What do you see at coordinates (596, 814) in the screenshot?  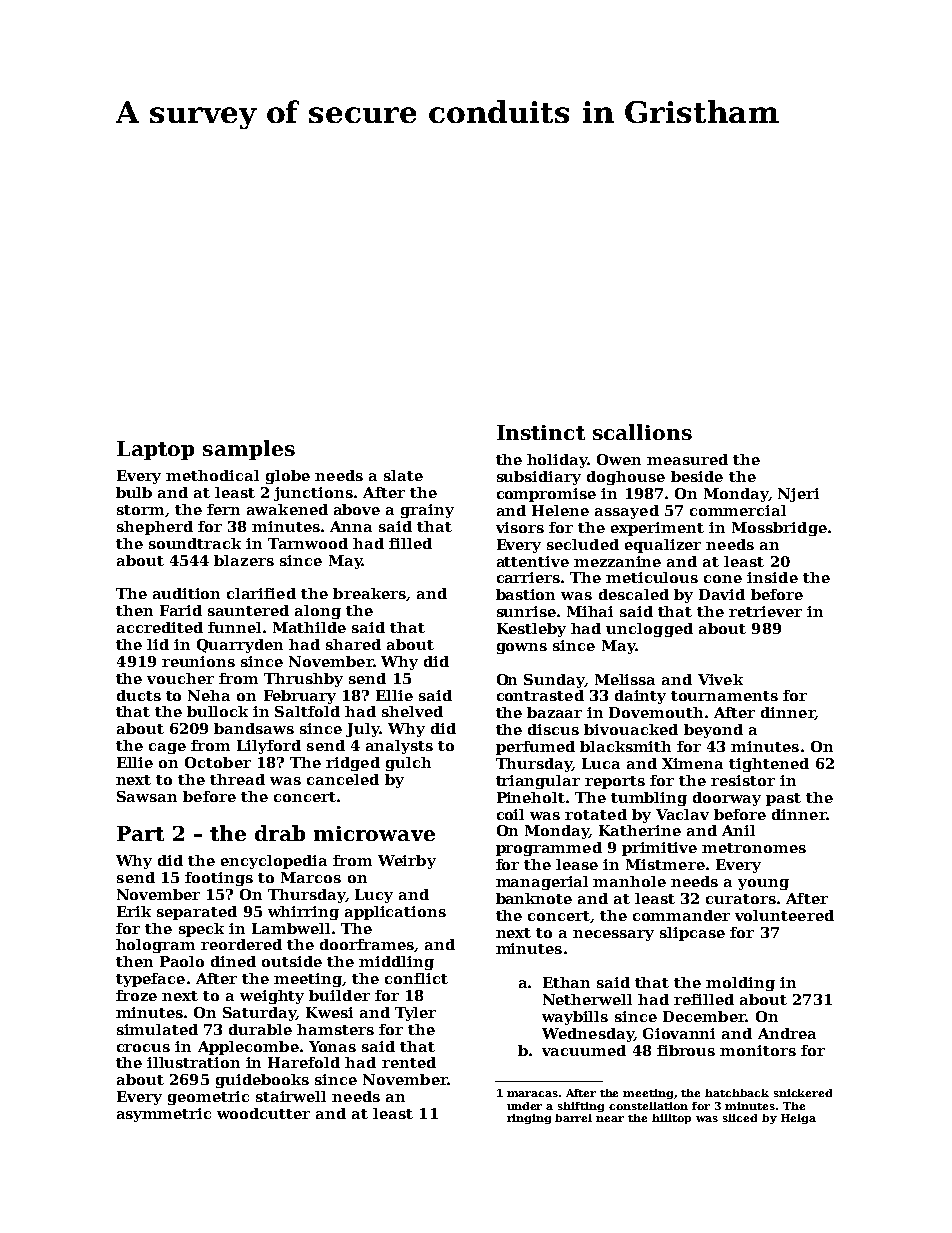 I see `rotated` at bounding box center [596, 814].
